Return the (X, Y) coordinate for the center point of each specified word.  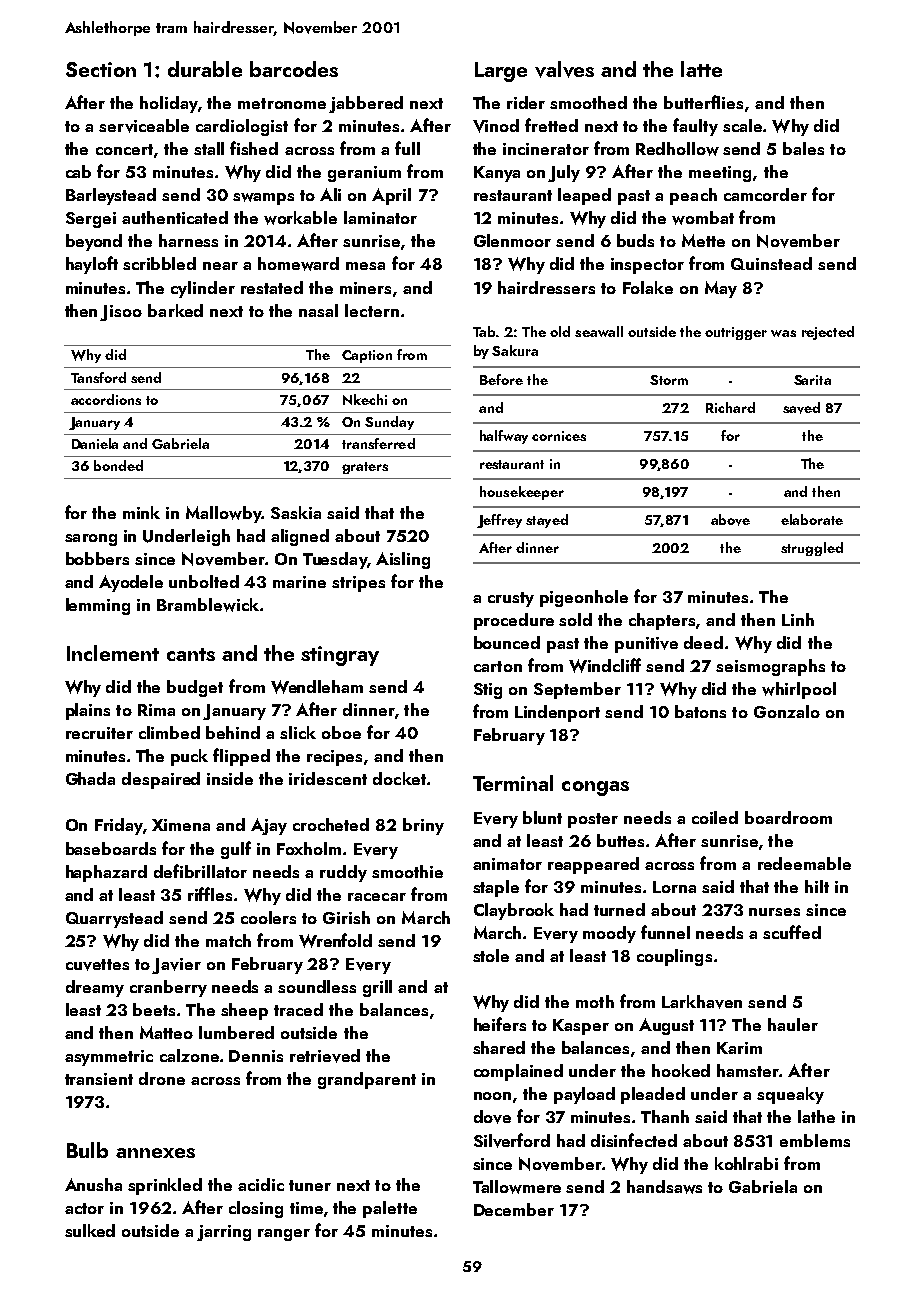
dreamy (95, 988)
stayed (547, 521)
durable (205, 69)
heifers (500, 1024)
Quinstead (771, 263)
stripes (358, 584)
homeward (298, 264)
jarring (224, 1233)
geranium (364, 174)
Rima (156, 710)
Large (501, 72)
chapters (662, 621)
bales (803, 148)
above (730, 520)
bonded (118, 465)
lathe (816, 1116)
